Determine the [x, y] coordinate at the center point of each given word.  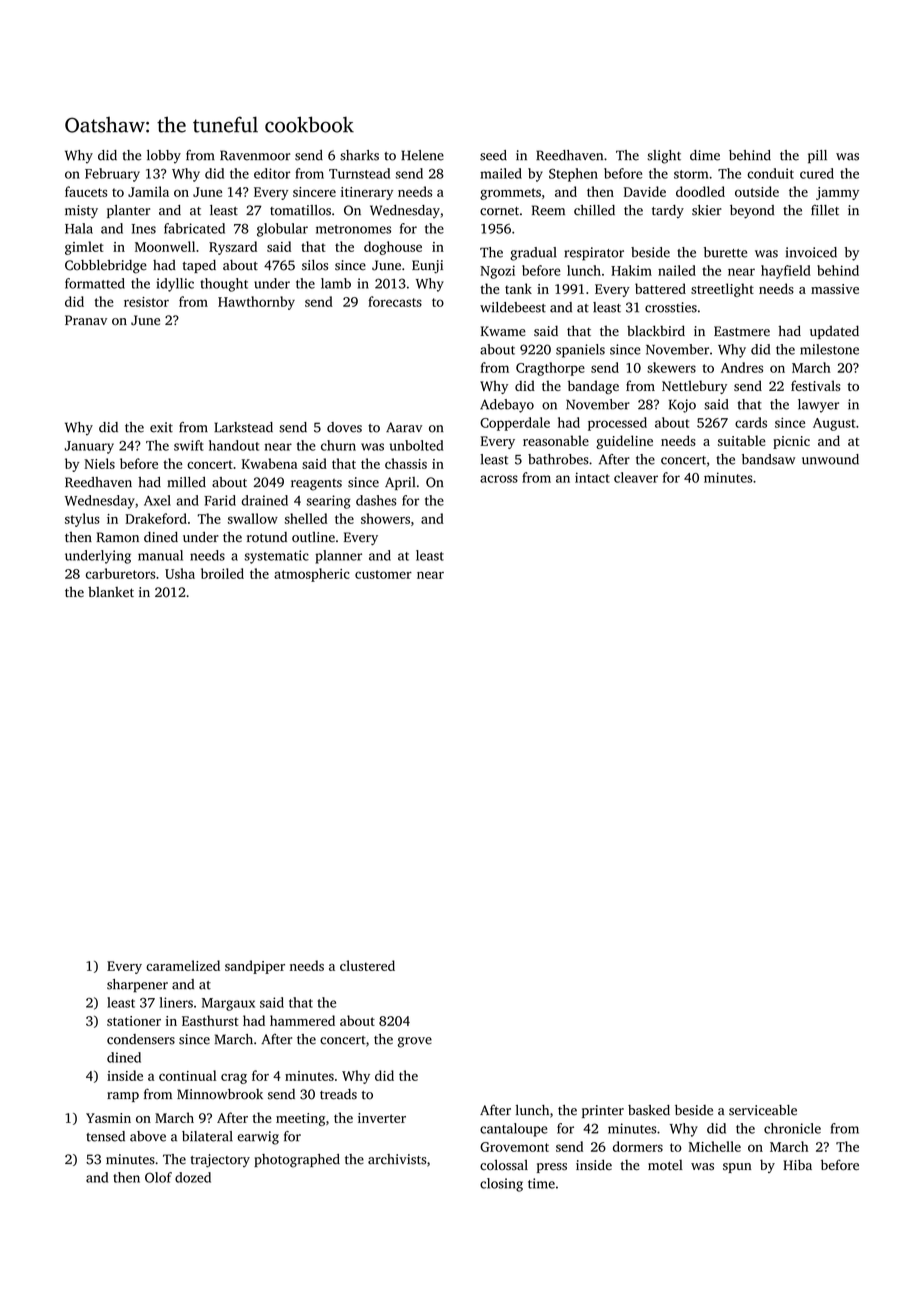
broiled [222, 573]
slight [664, 157]
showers [385, 518]
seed [493, 155]
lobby [164, 157]
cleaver [636, 477]
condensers [141, 1039]
